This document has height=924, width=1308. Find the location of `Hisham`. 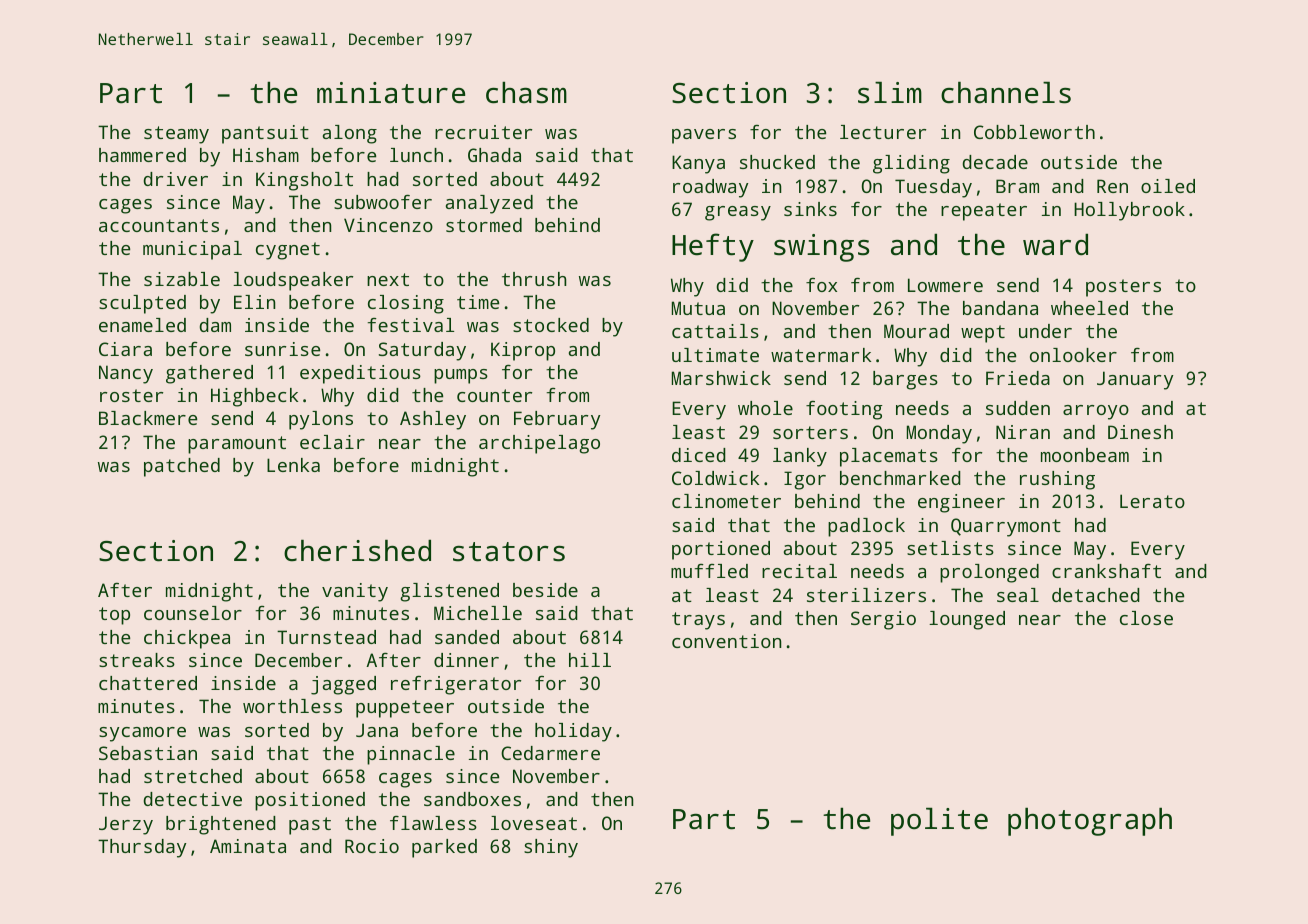

Hisham is located at coordinates (266, 155).
